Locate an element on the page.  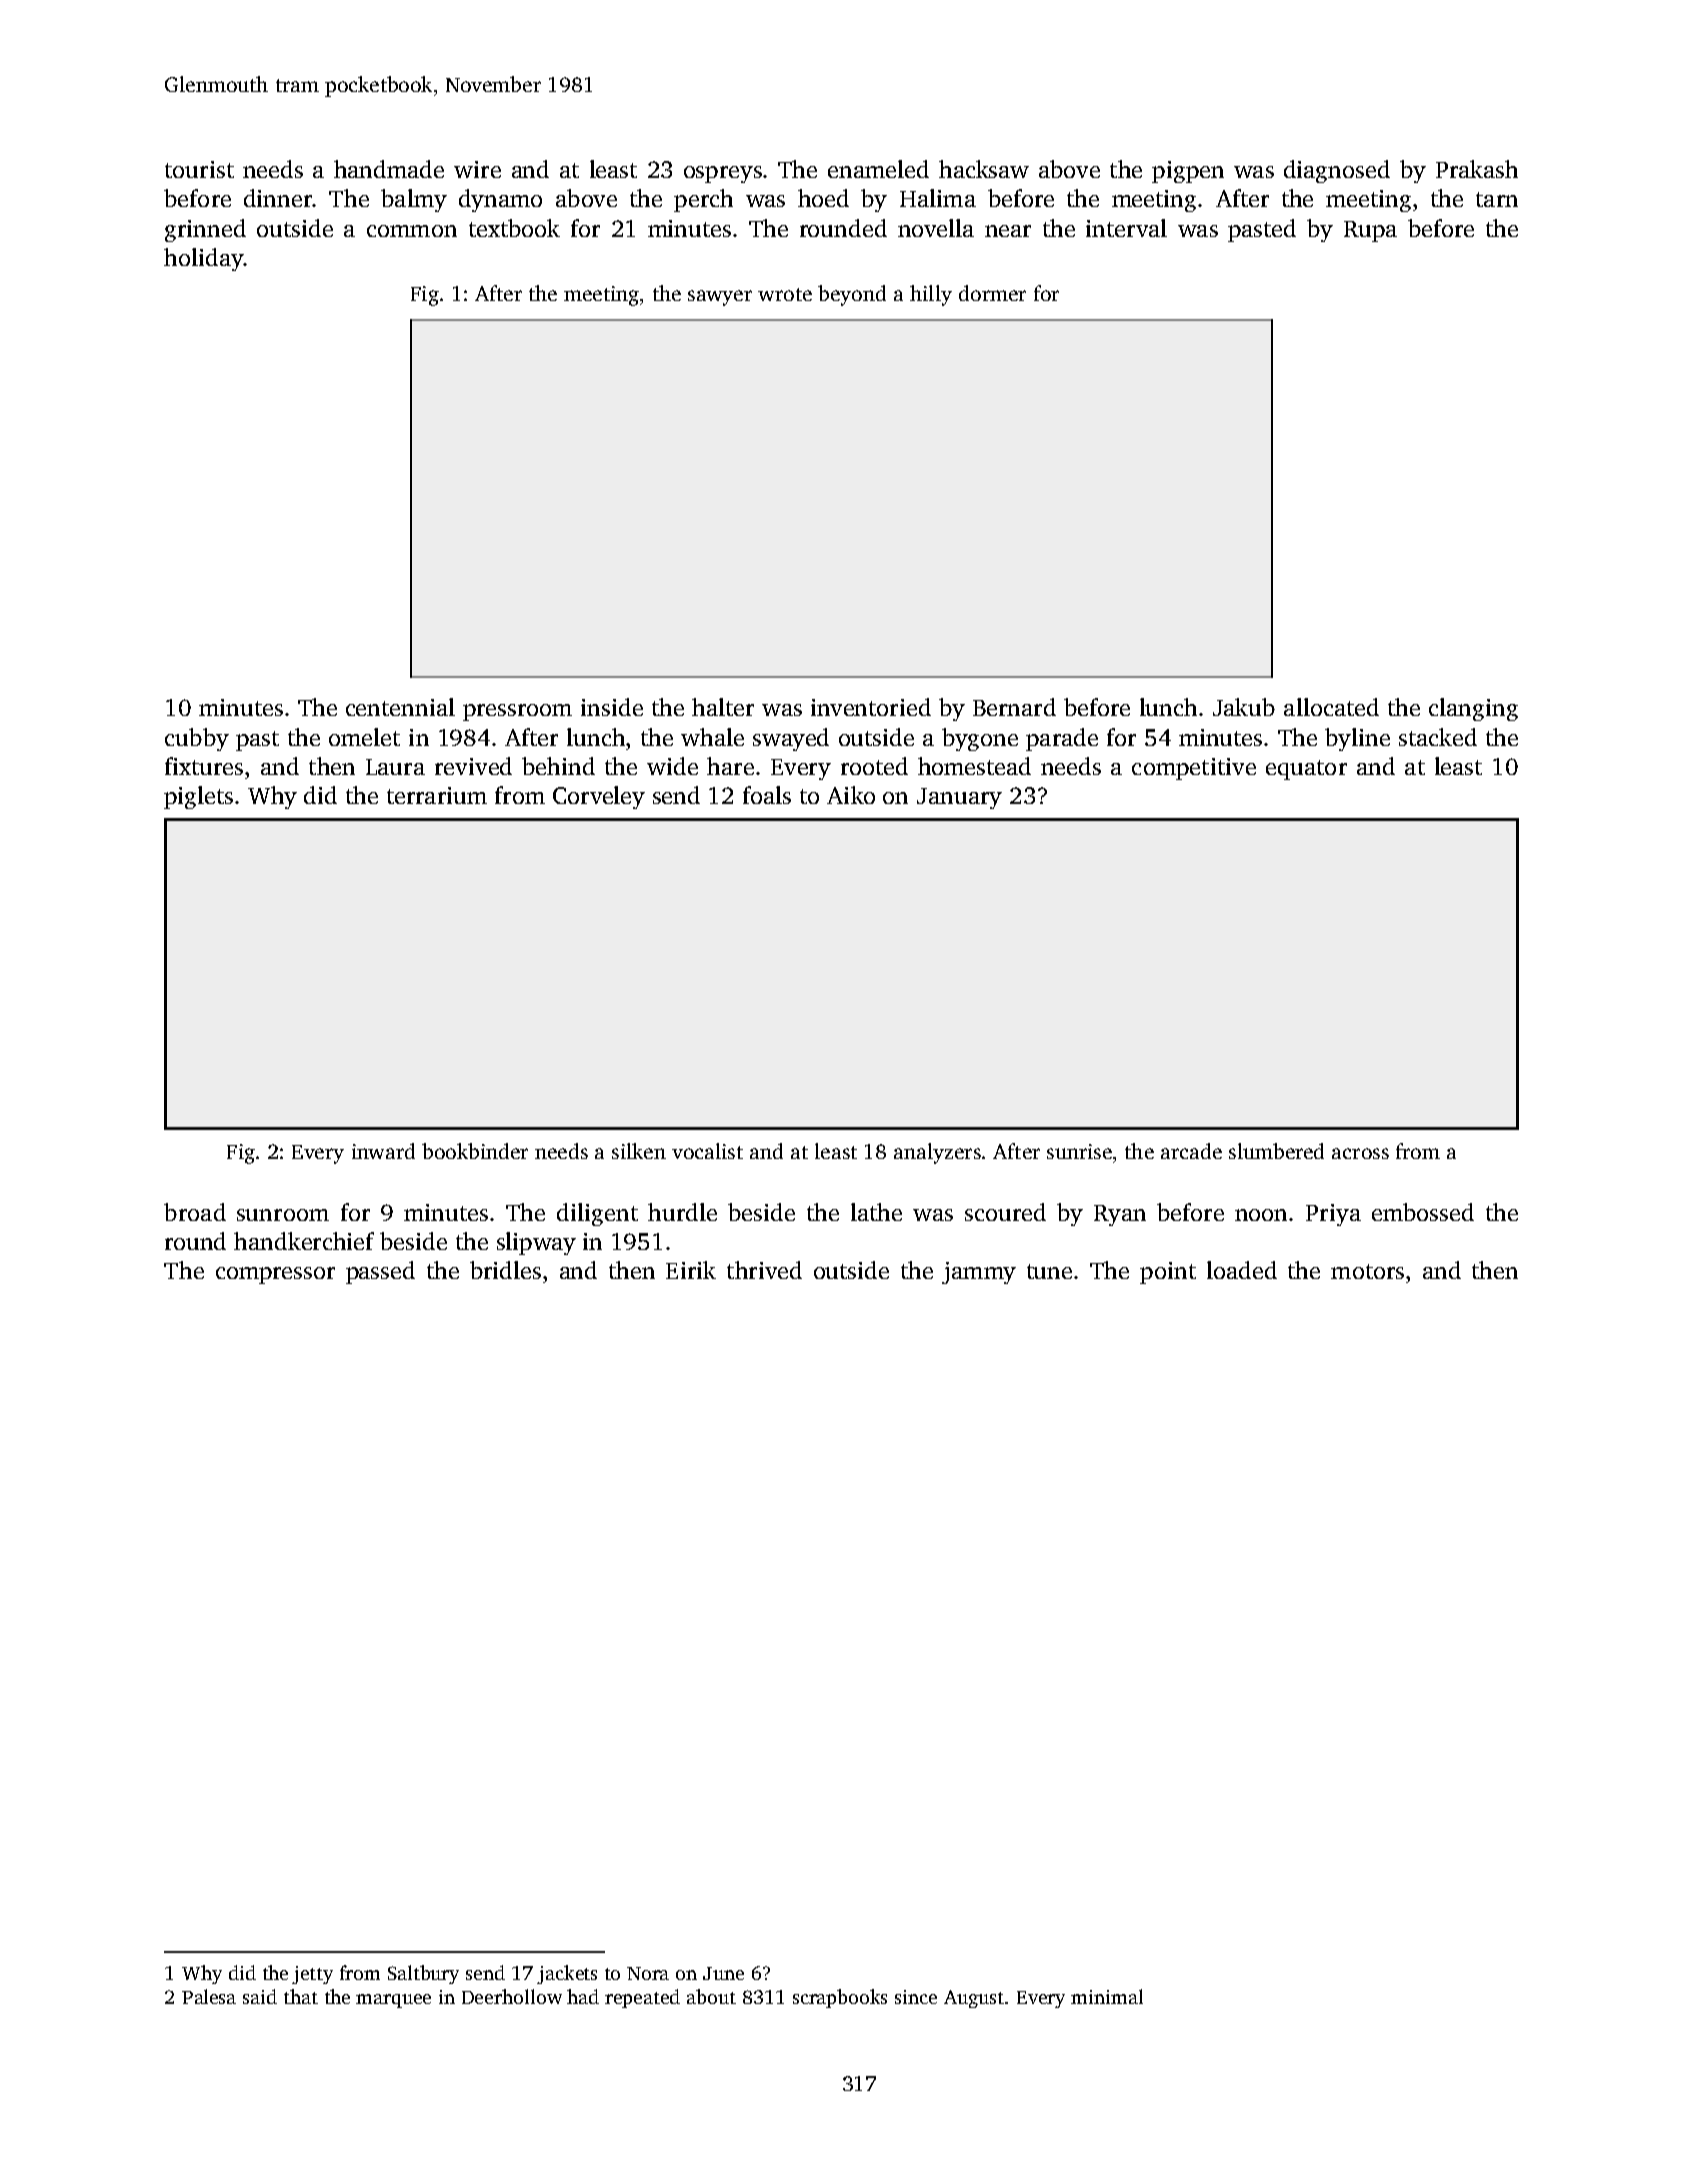
across is located at coordinates (1360, 1153).
